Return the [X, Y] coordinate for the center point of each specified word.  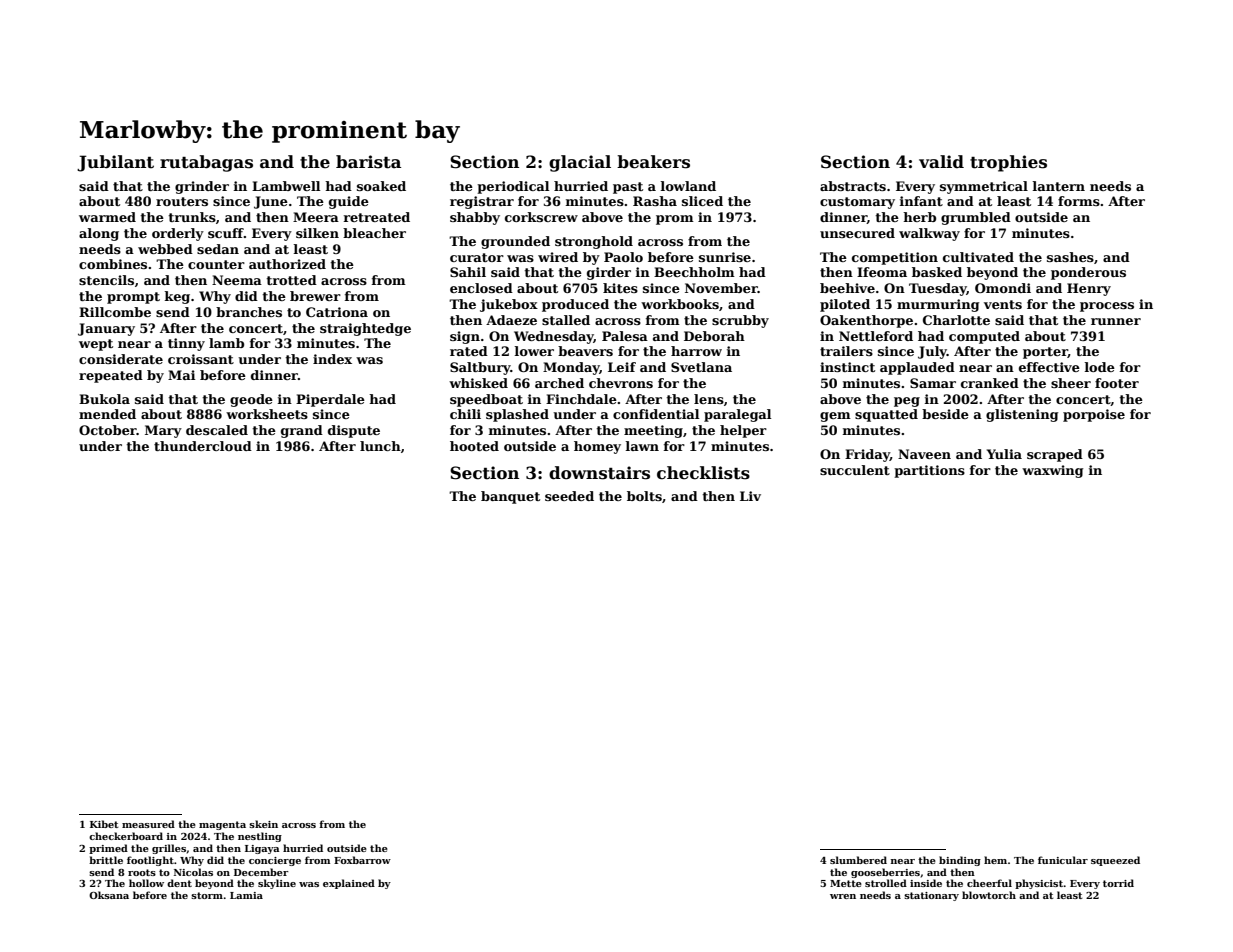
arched [559, 383]
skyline [277, 884]
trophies [1008, 163]
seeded [569, 496]
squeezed [1115, 861]
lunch [380, 446]
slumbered [858, 860]
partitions [929, 471]
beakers [653, 162]
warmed [107, 217]
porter [1045, 353]
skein [263, 824]
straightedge [365, 329]
